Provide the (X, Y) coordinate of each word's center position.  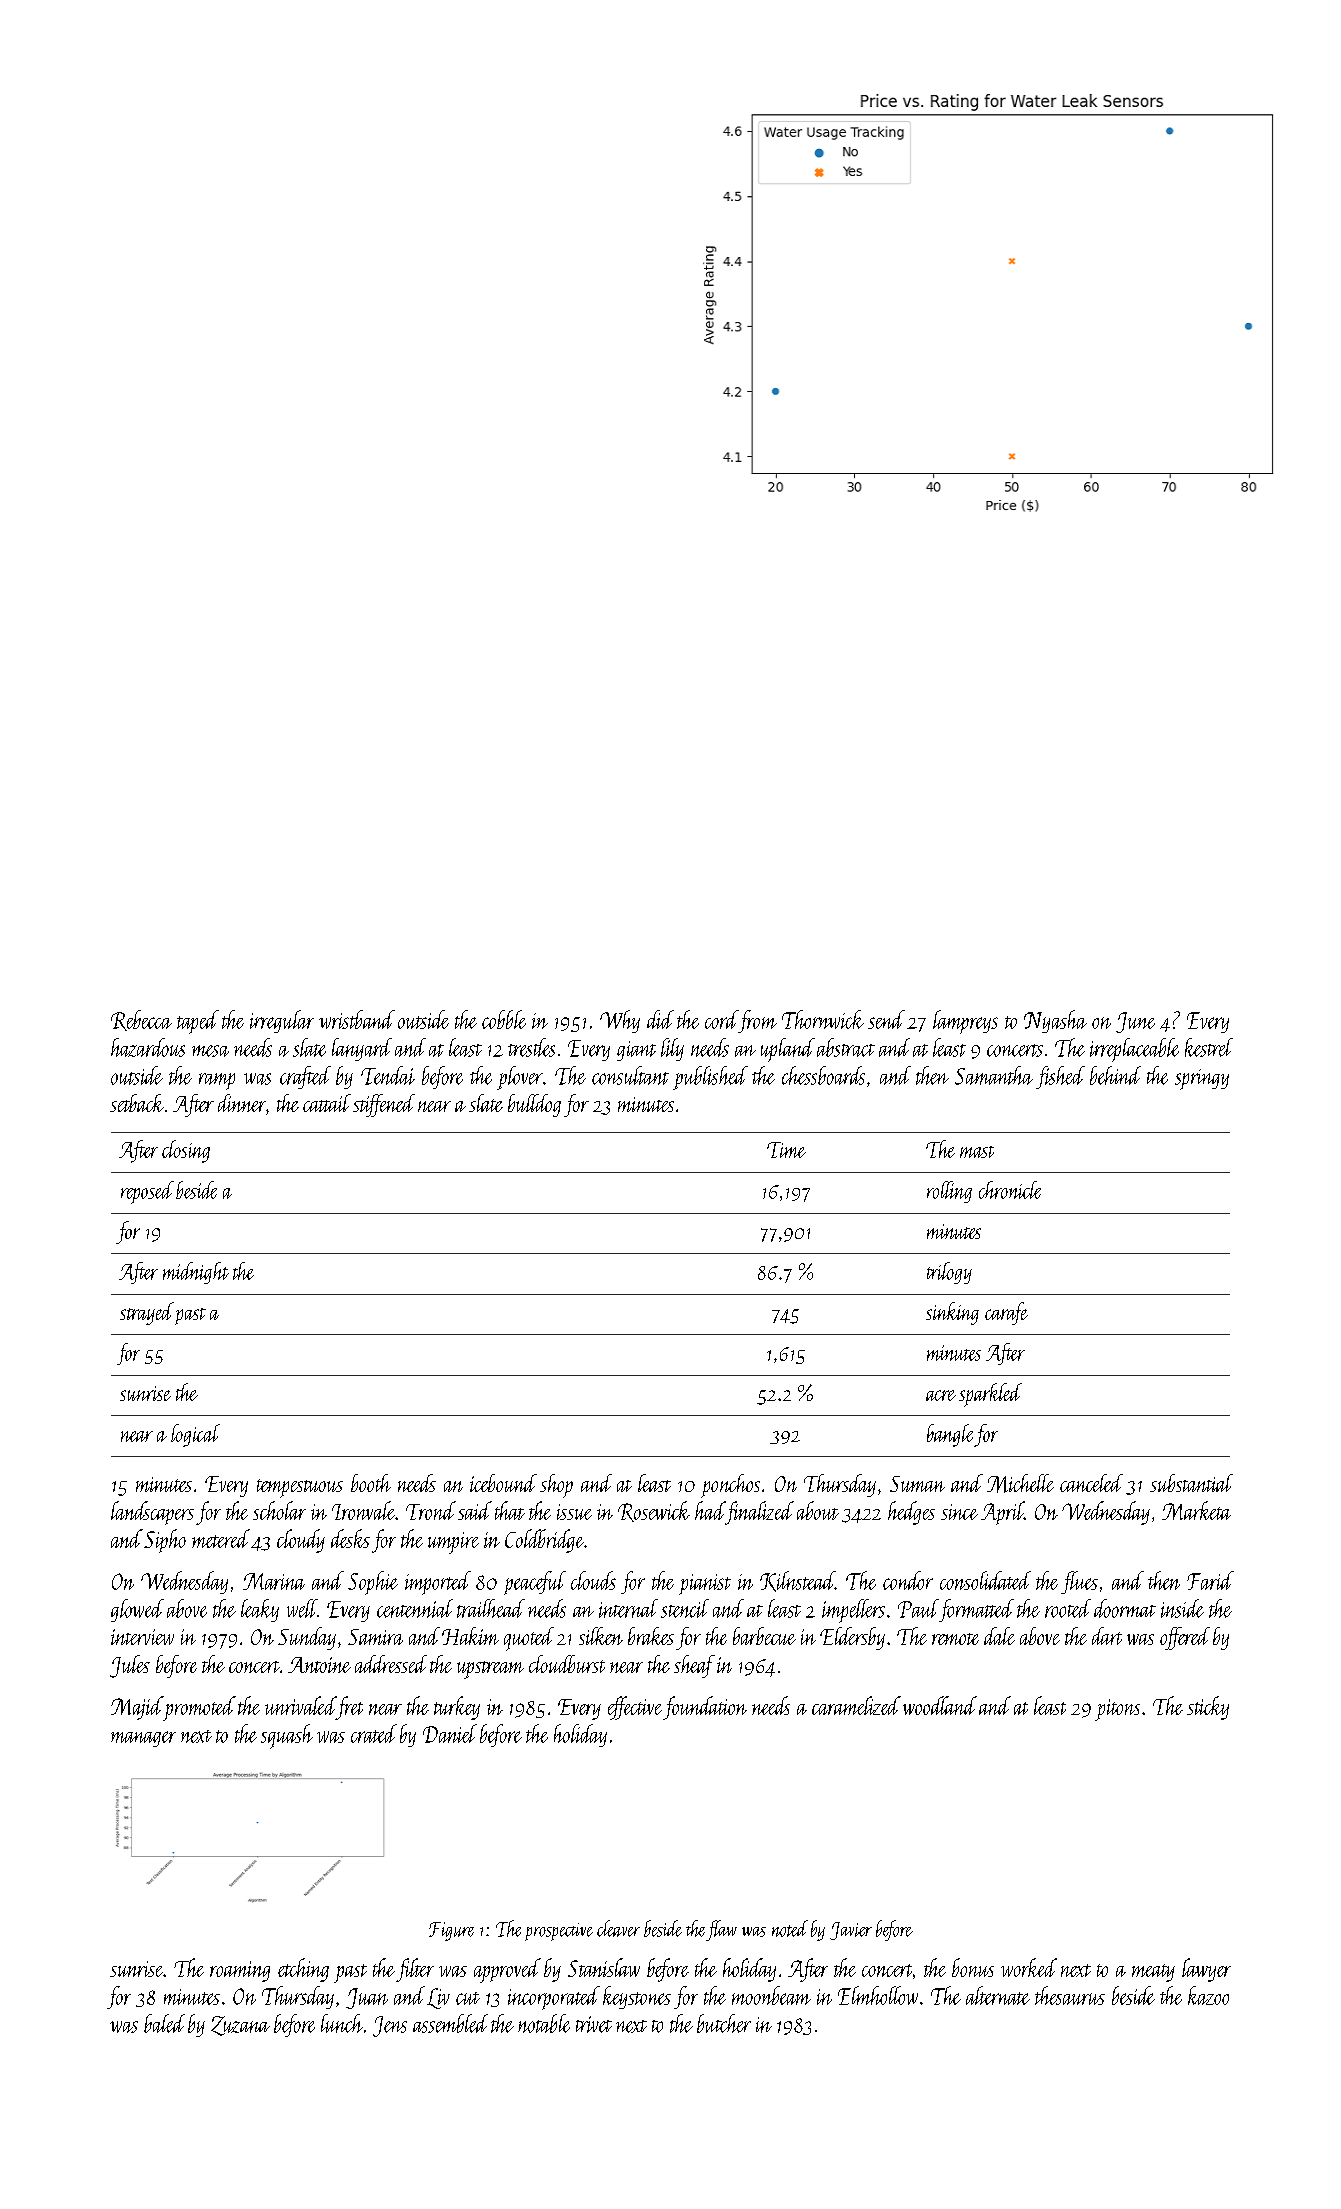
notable (544, 2023)
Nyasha (1055, 1021)
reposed (147, 1192)
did (660, 1019)
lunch (342, 2023)
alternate (998, 1995)
